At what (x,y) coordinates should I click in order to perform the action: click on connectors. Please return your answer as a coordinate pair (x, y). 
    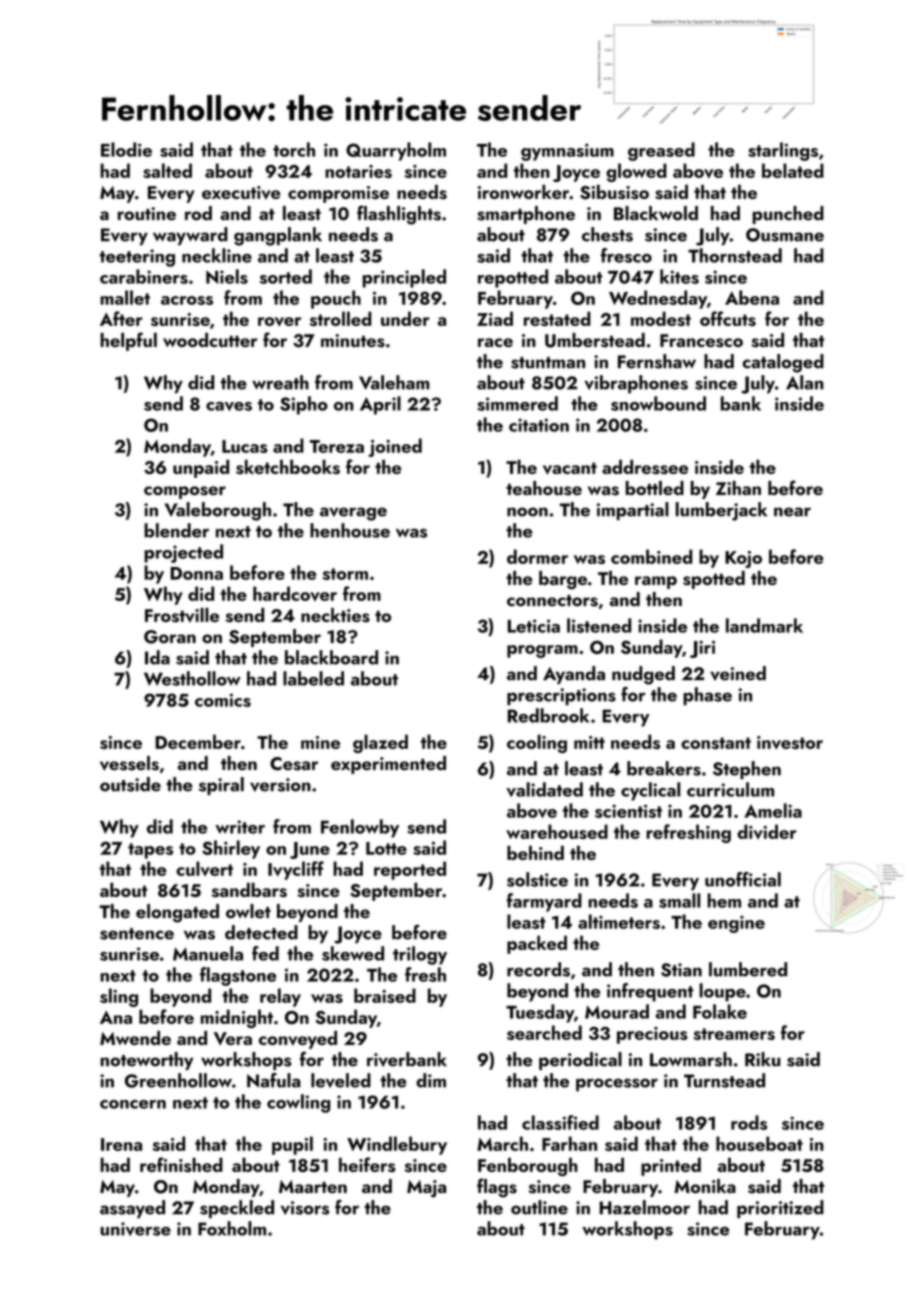
    Looking at the image, I should click on (552, 601).
